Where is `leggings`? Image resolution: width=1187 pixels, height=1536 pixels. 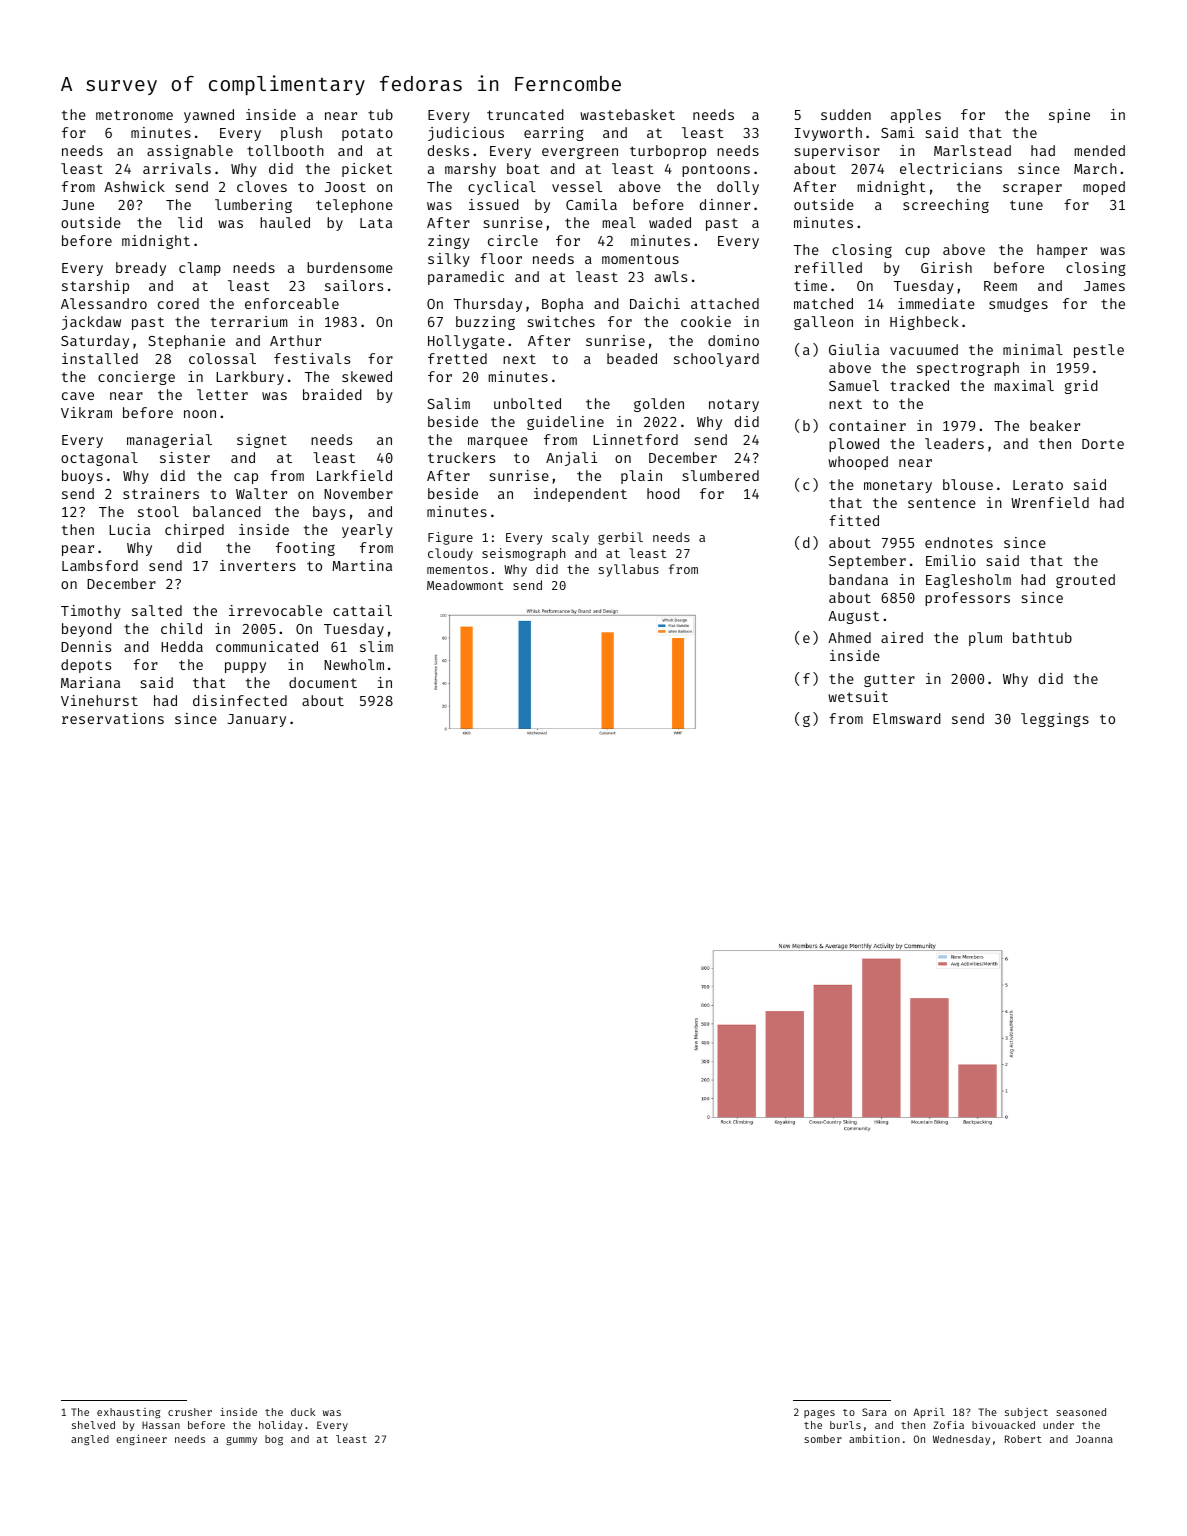
leggings is located at coordinates (1055, 720).
